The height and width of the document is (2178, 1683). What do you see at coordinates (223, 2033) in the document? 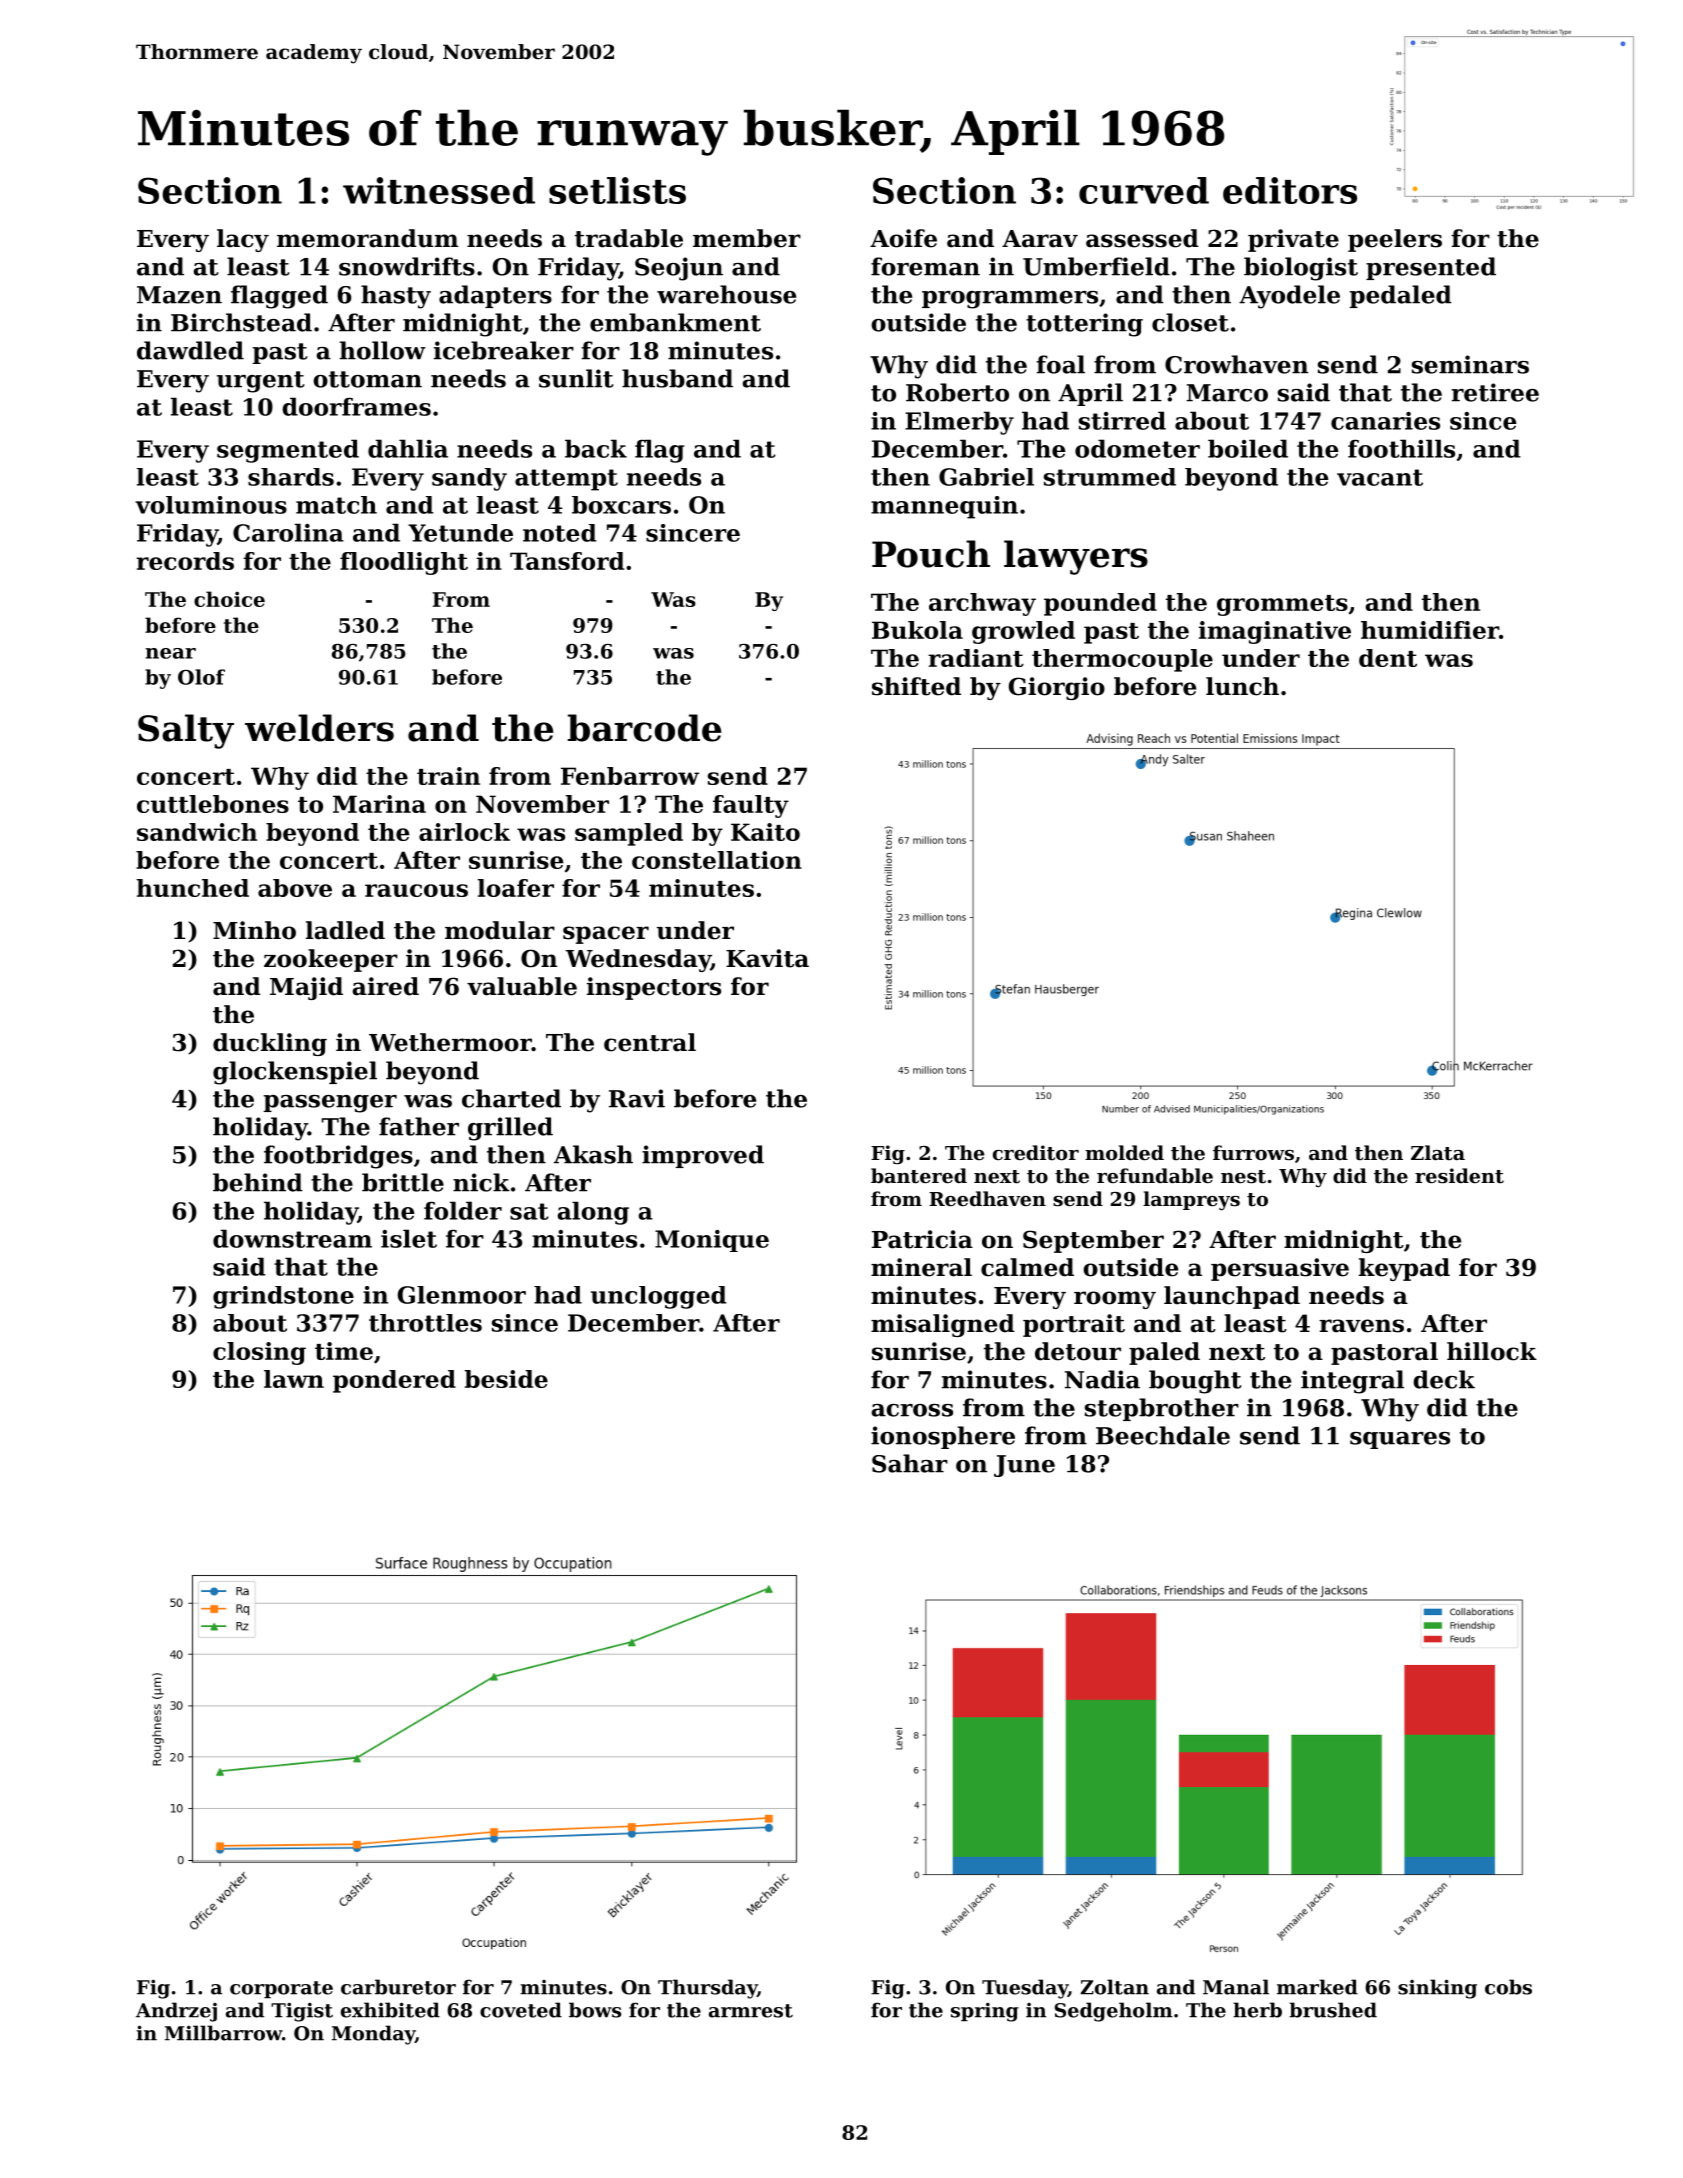
I see `Millbarrow` at bounding box center [223, 2033].
